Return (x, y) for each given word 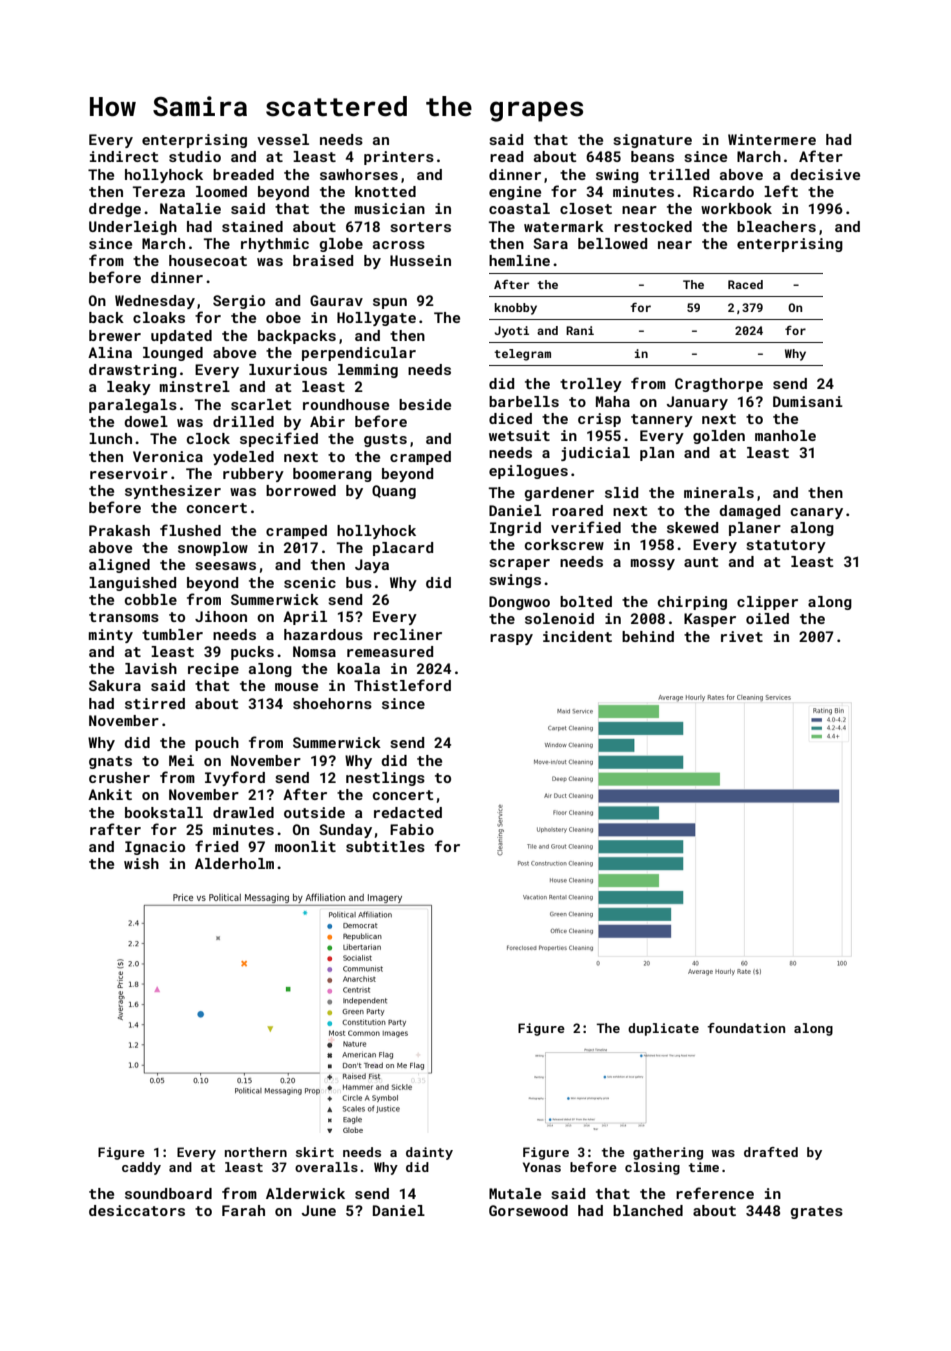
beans (652, 156)
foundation (746, 1028)
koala (358, 668)
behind (648, 636)
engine (515, 193)
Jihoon (221, 616)
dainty (429, 1153)
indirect (124, 156)
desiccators (137, 1210)
